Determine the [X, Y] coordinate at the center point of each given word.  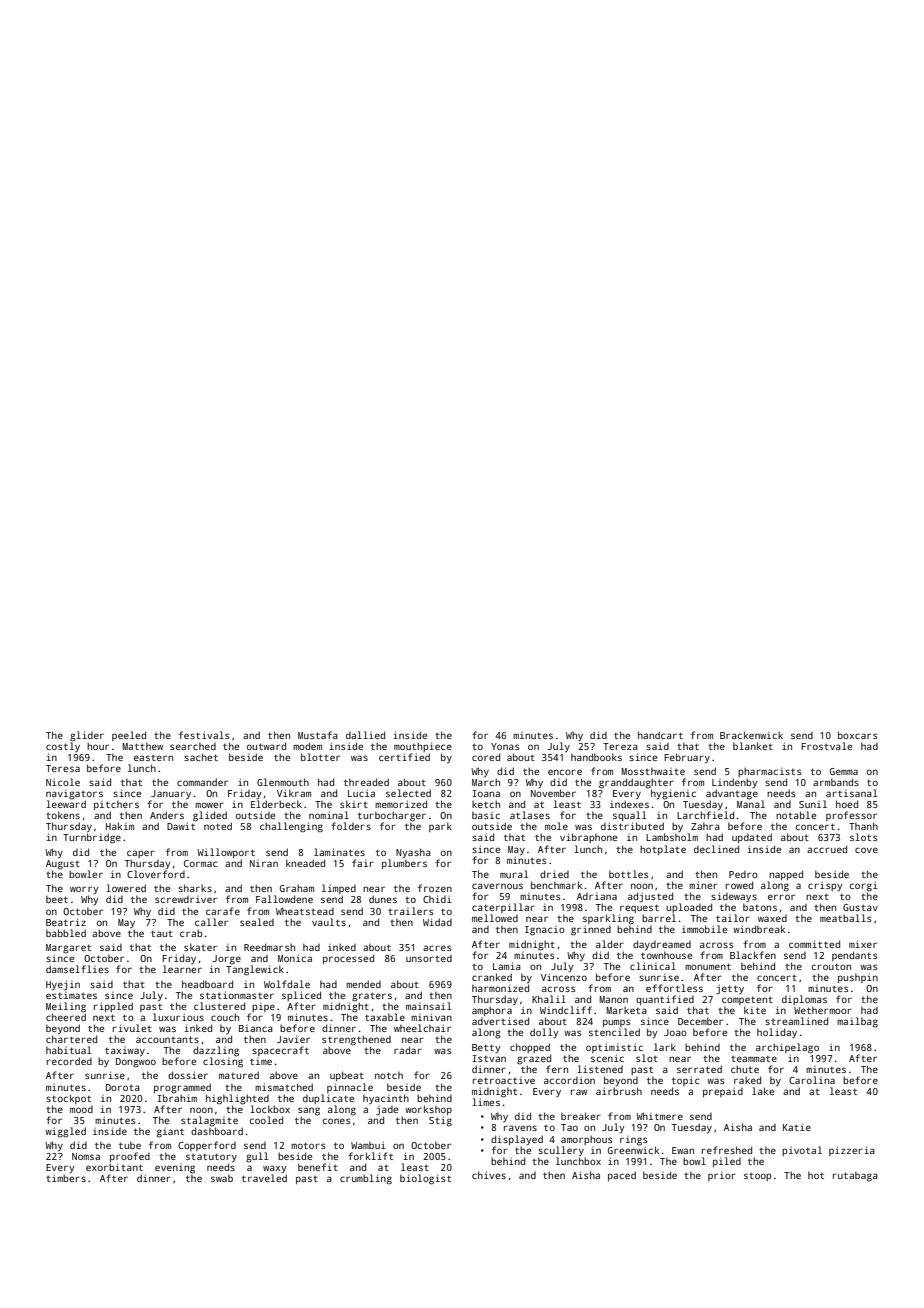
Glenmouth [283, 782]
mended [363, 984]
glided [210, 816]
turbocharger [392, 816]
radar [408, 1050]
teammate [754, 1059]
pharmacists [769, 772]
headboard [207, 984]
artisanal [852, 793]
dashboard [217, 1131]
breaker [581, 1116]
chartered [71, 1039]
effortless [674, 988]
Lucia [361, 793]
